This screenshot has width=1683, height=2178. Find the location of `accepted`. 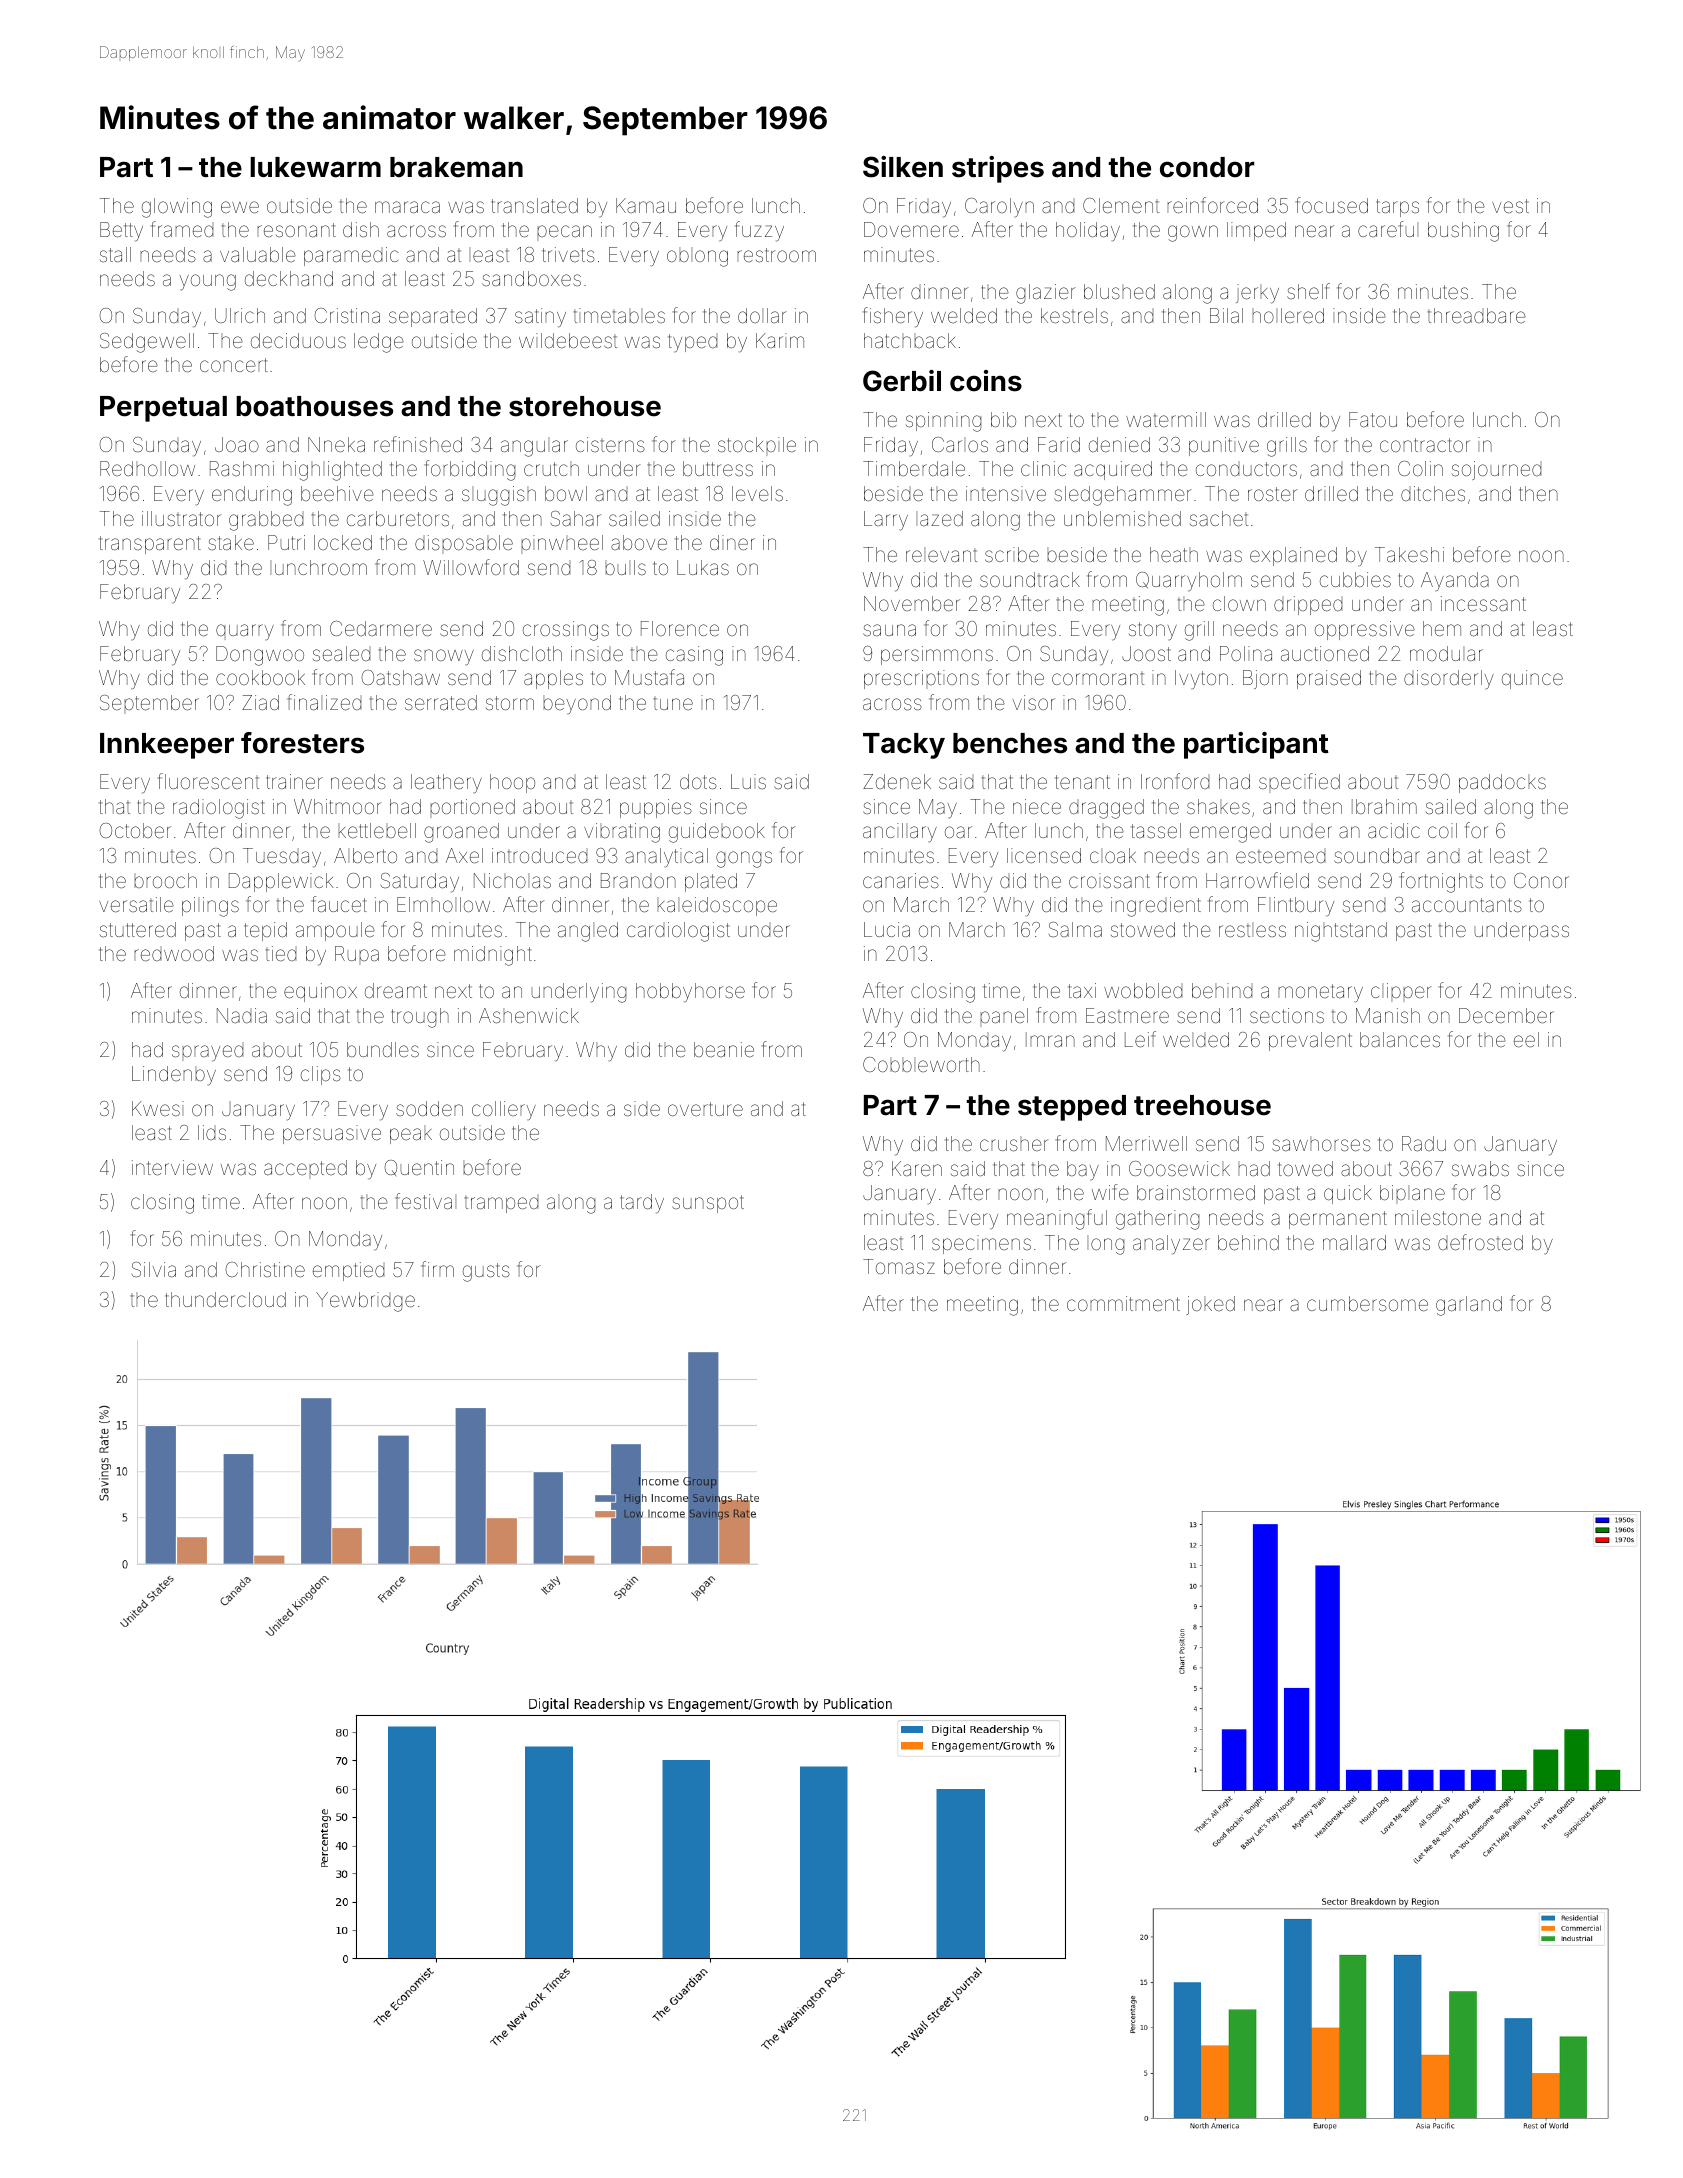

accepted is located at coordinates (305, 1169).
